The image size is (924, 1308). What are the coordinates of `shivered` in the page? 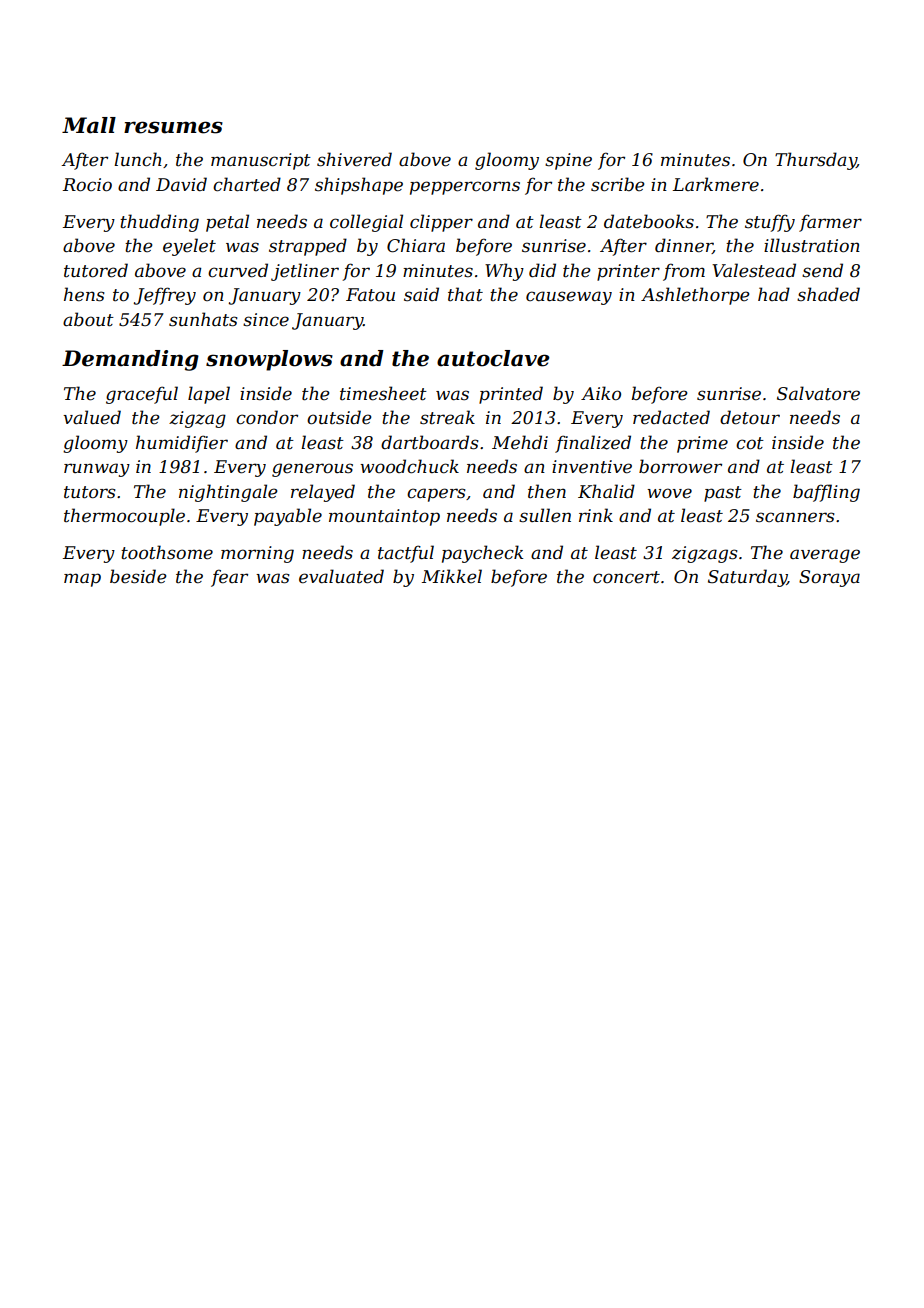 It's located at (354, 159).
